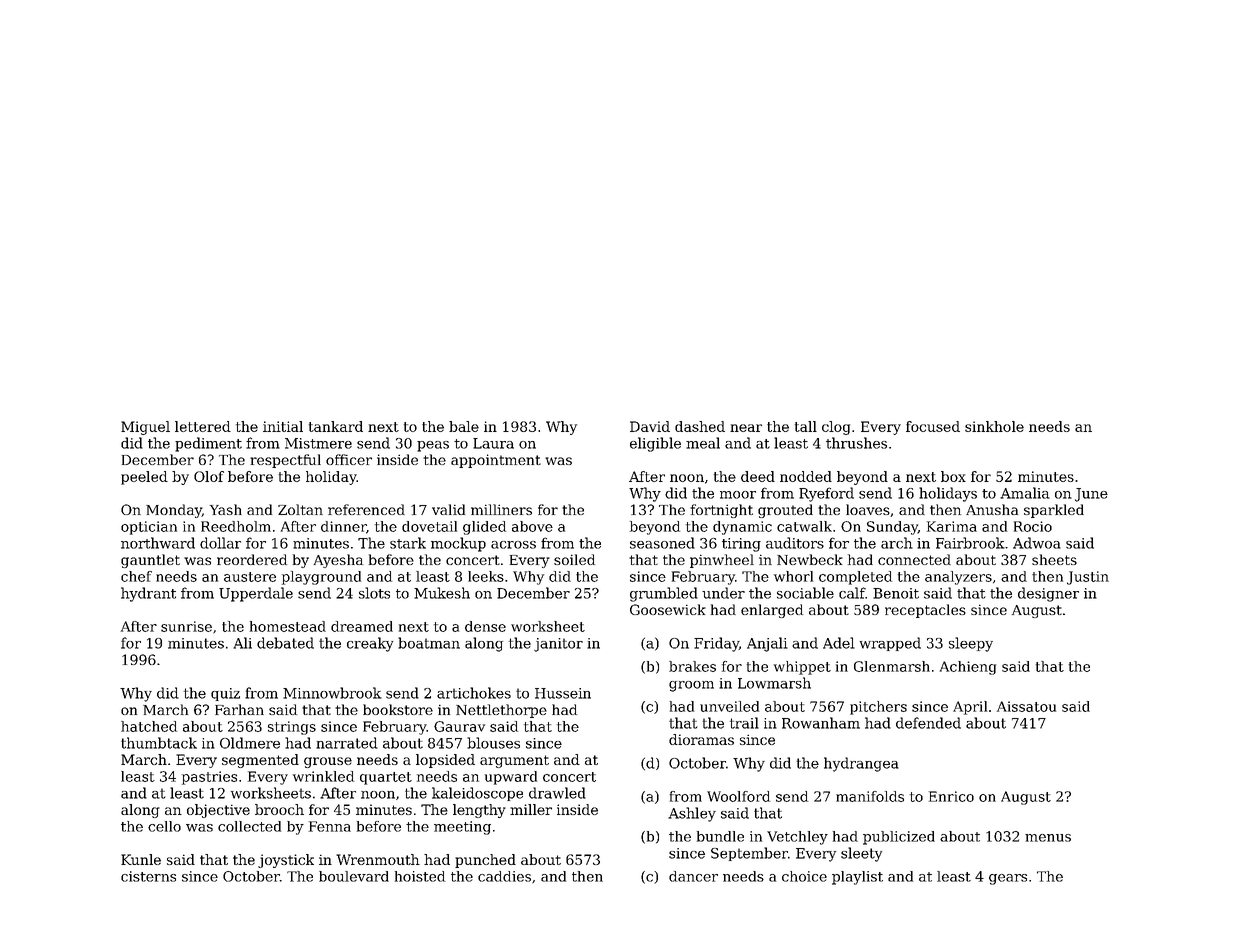 This document has width=1233, height=952. Describe the element at coordinates (354, 876) in the document. I see `boulevard` at that location.
